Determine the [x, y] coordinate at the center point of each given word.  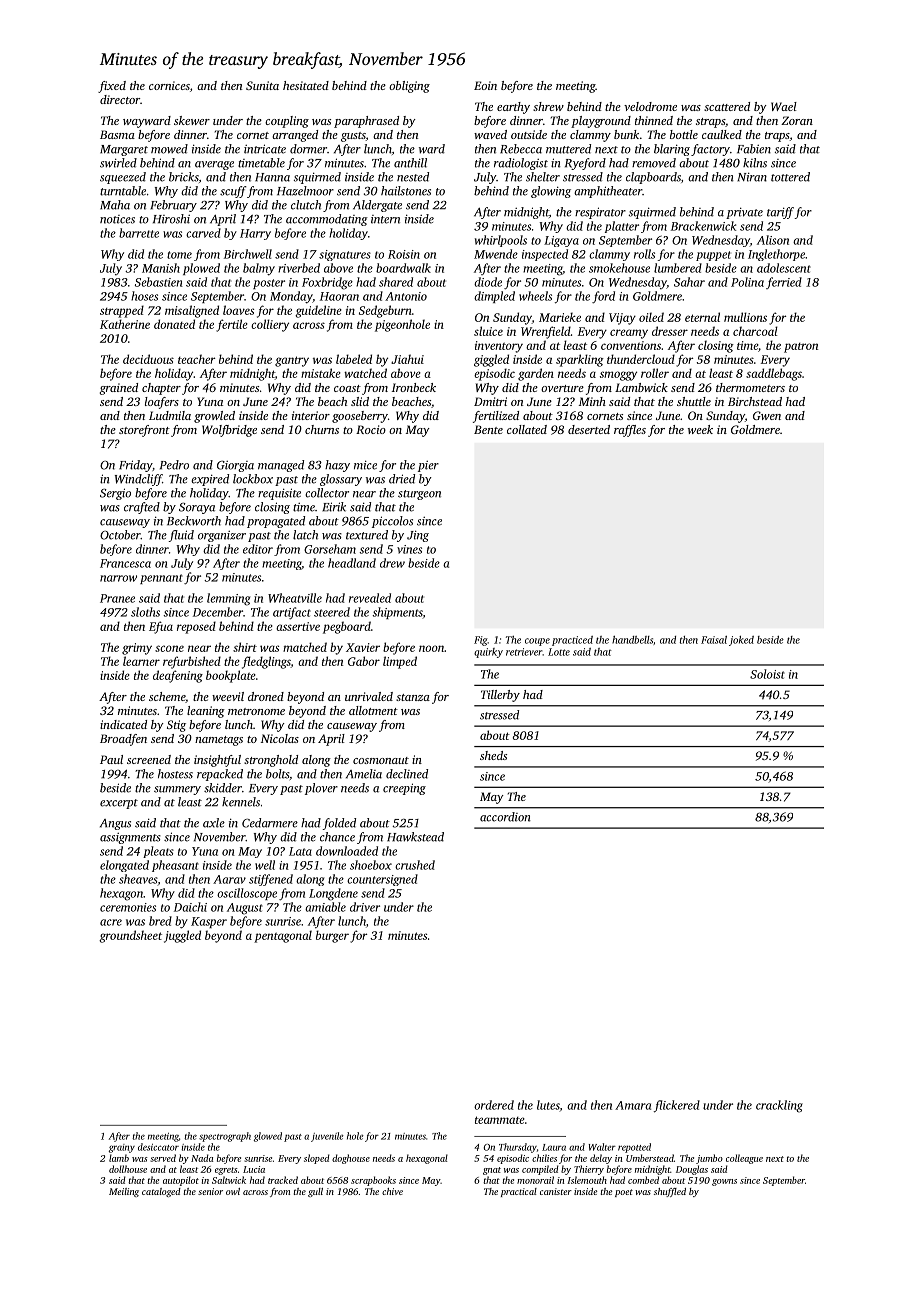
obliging [409, 87]
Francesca [125, 563]
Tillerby [500, 696]
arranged [295, 136]
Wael [784, 106]
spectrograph [225, 1137]
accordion [505, 817]
